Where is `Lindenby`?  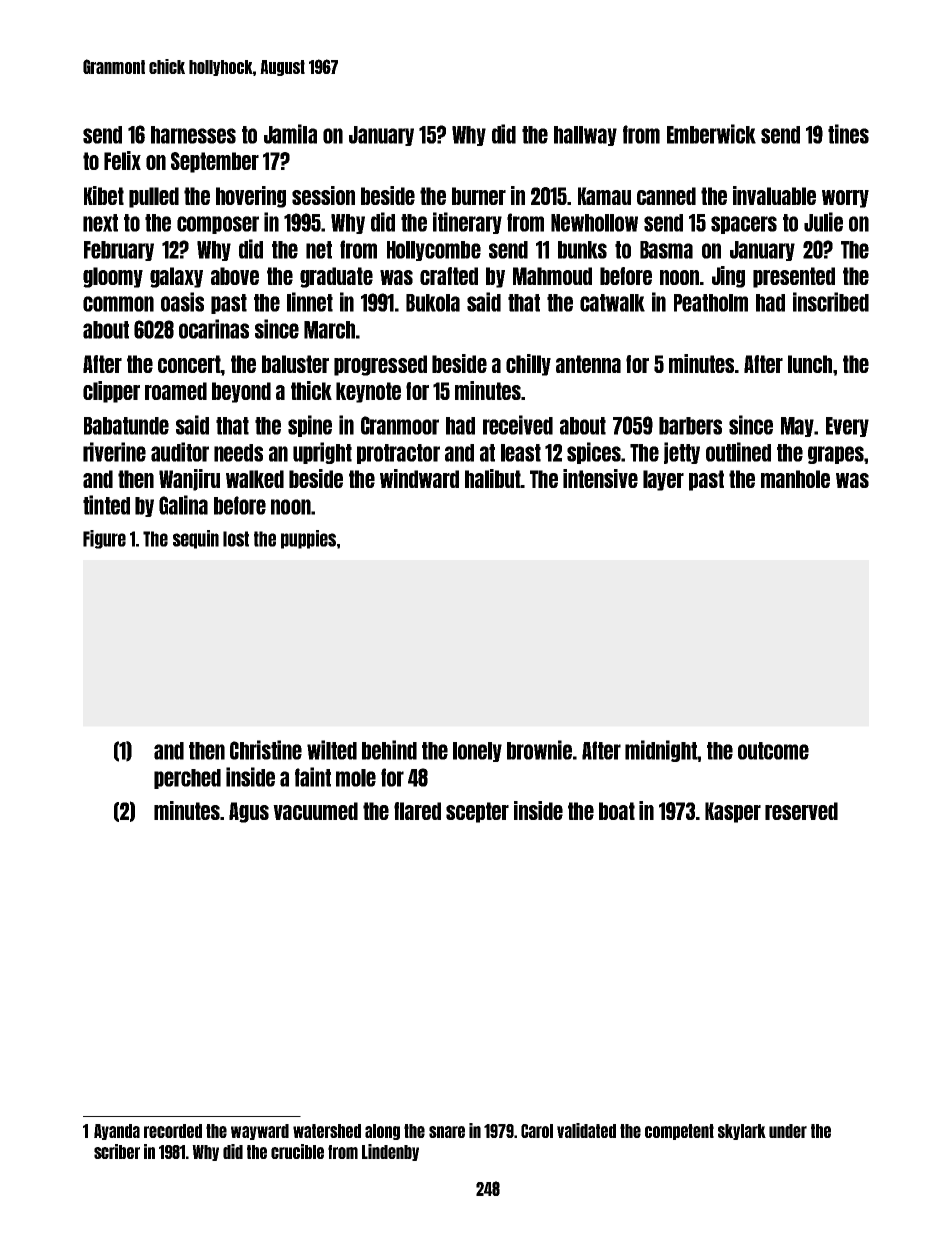
Lindenby is located at coordinates (390, 1152).
